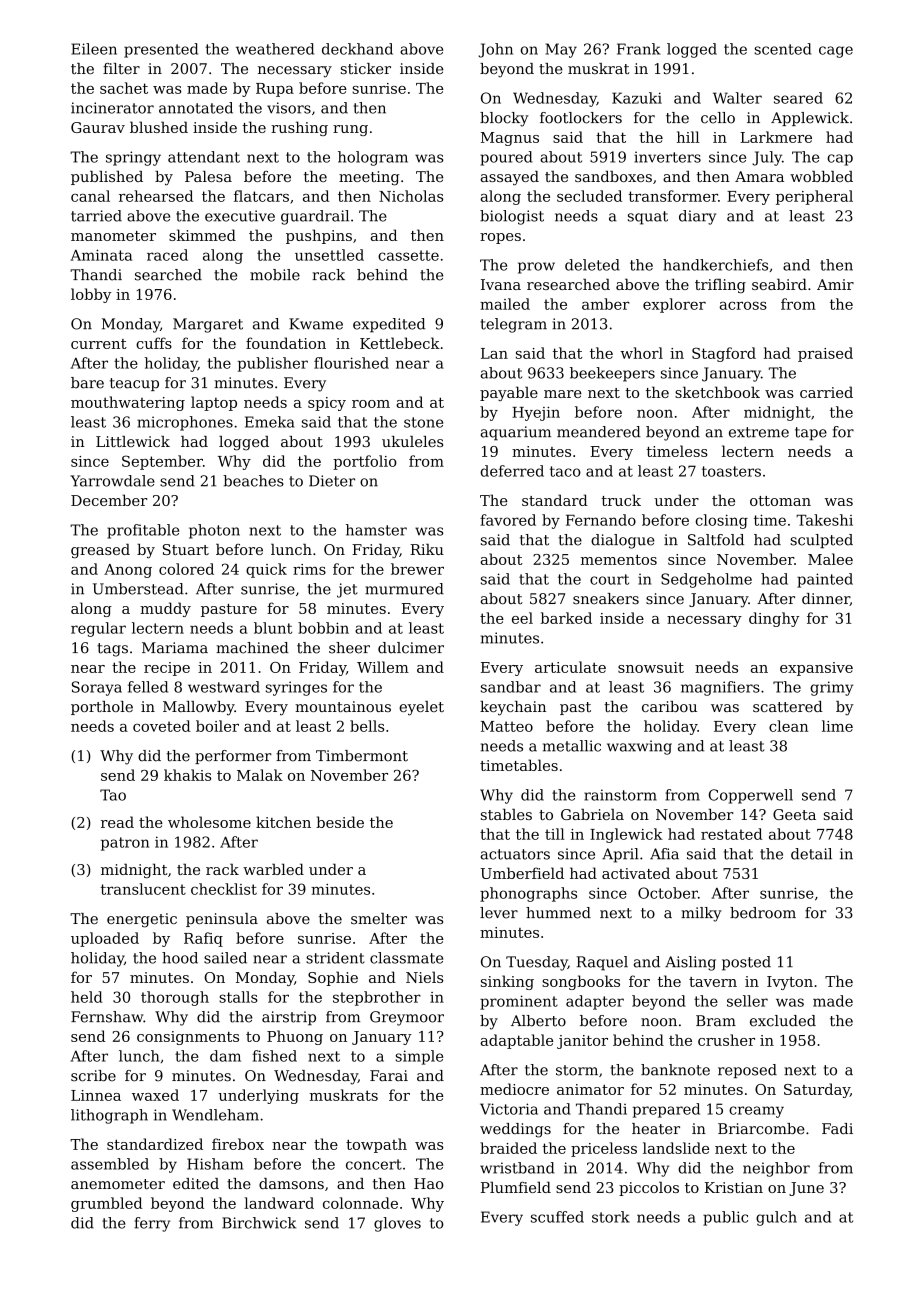  I want to click on skimmed, so click(202, 235).
